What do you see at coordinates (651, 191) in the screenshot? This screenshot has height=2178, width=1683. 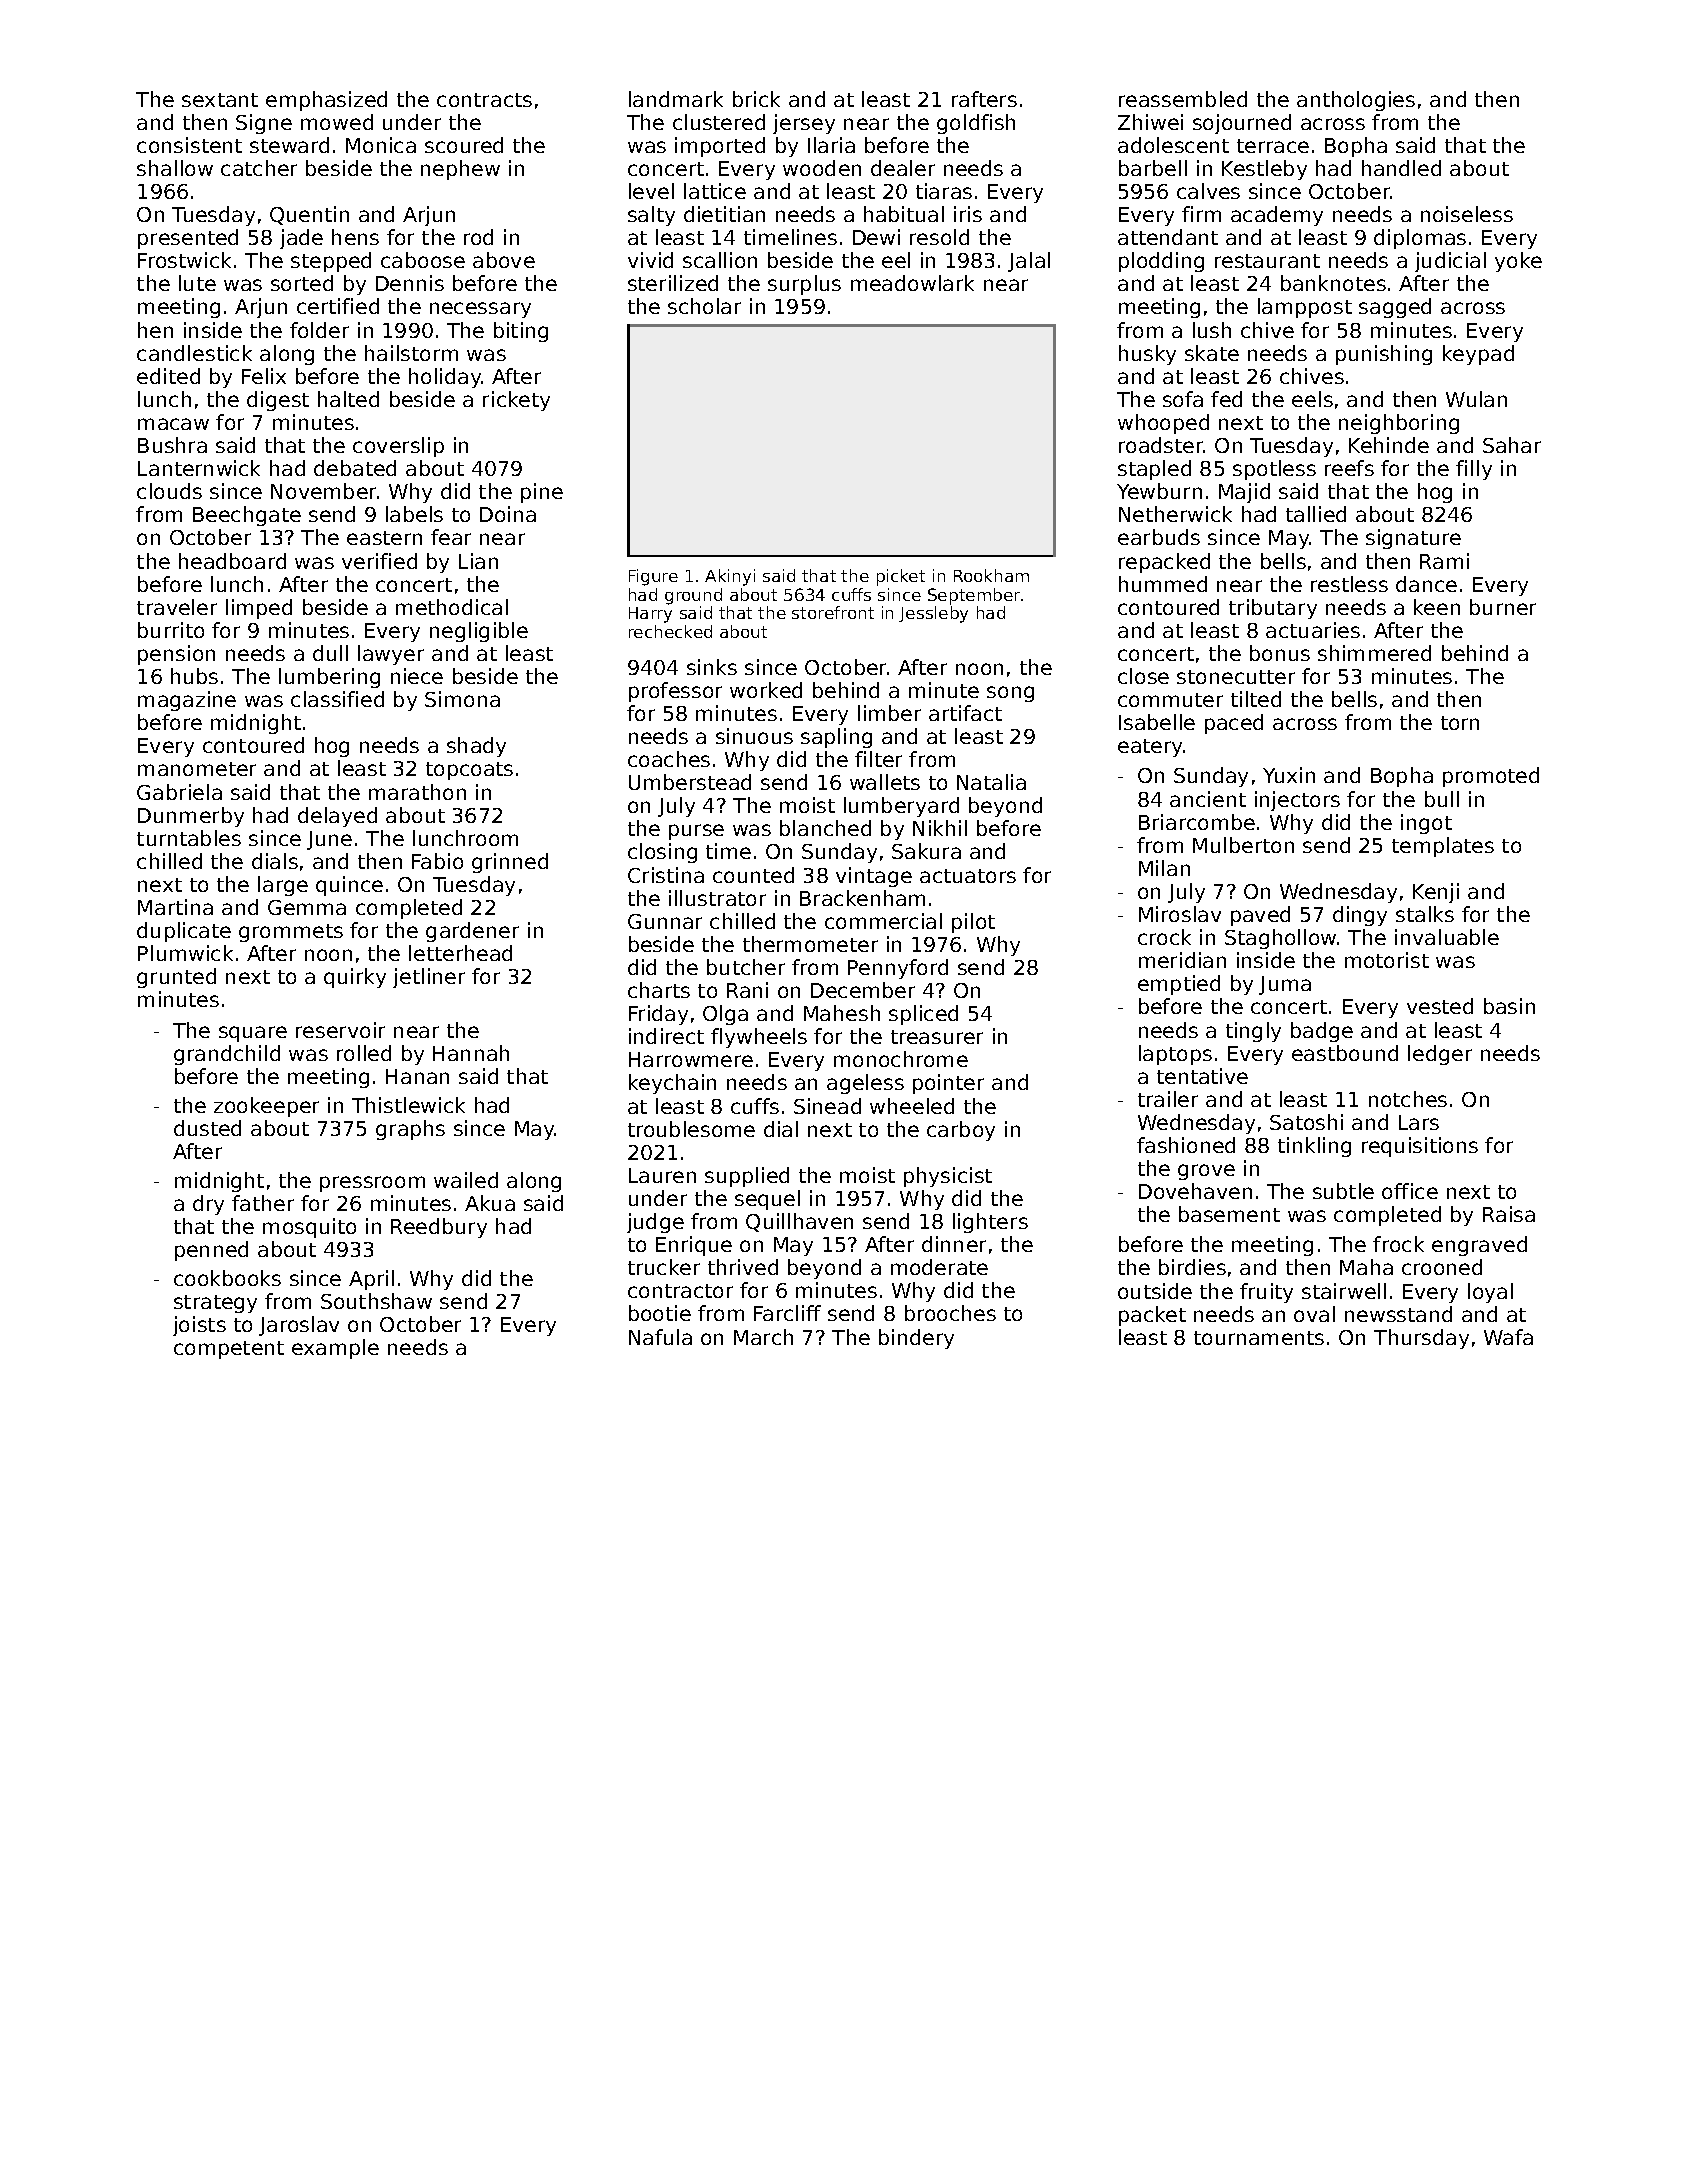 I see `level` at bounding box center [651, 191].
